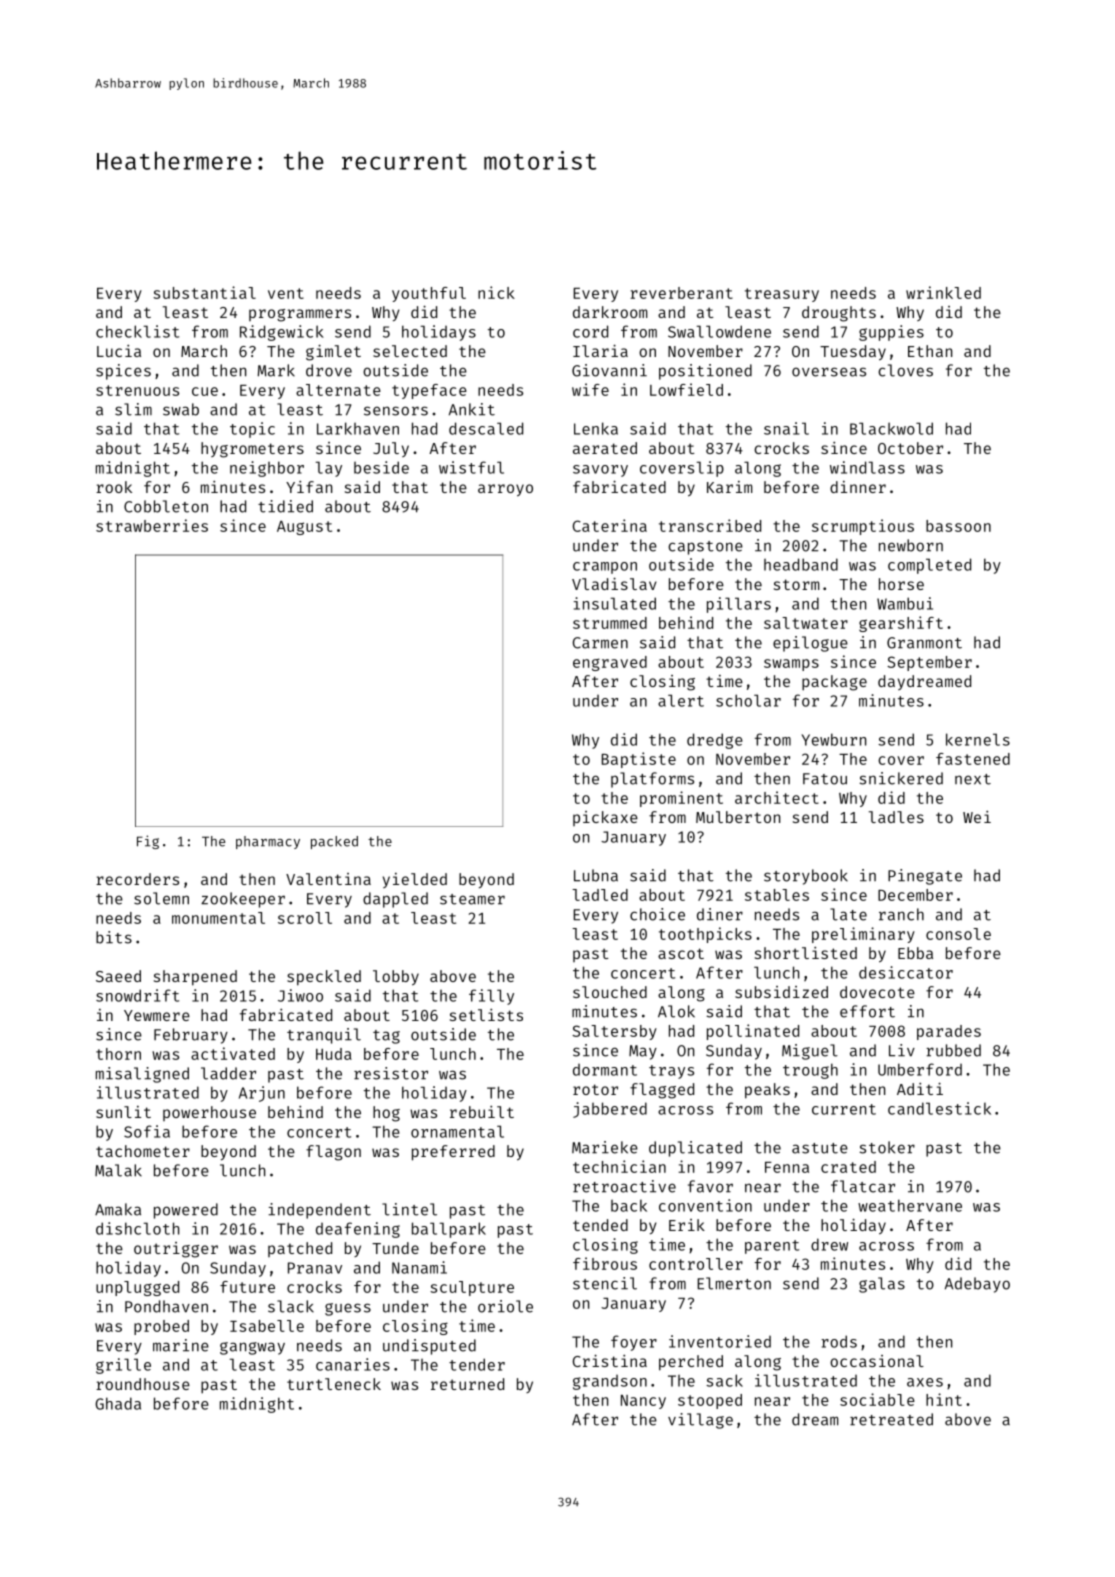 The height and width of the image is (1577, 1115). Describe the element at coordinates (610, 525) in the image. I see `Caterina` at that location.
